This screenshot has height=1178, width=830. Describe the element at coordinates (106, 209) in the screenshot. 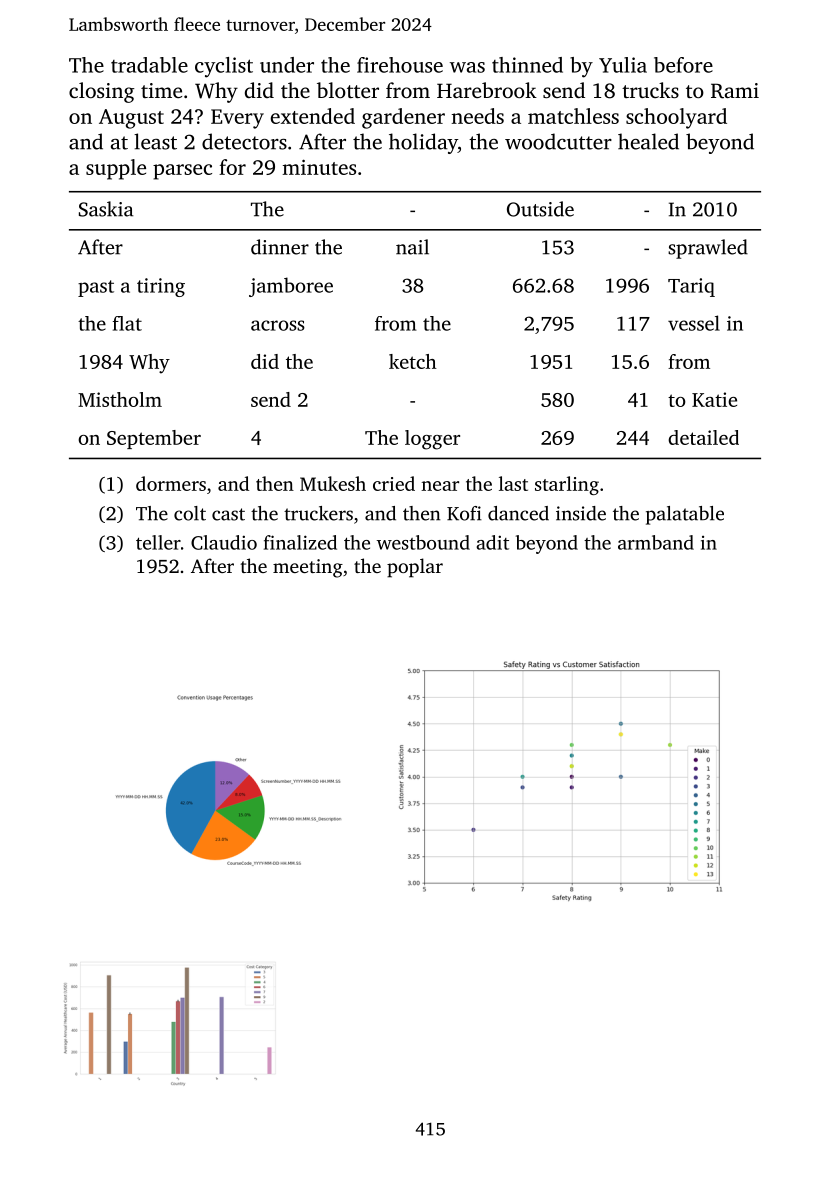

I see `Saskia` at that location.
